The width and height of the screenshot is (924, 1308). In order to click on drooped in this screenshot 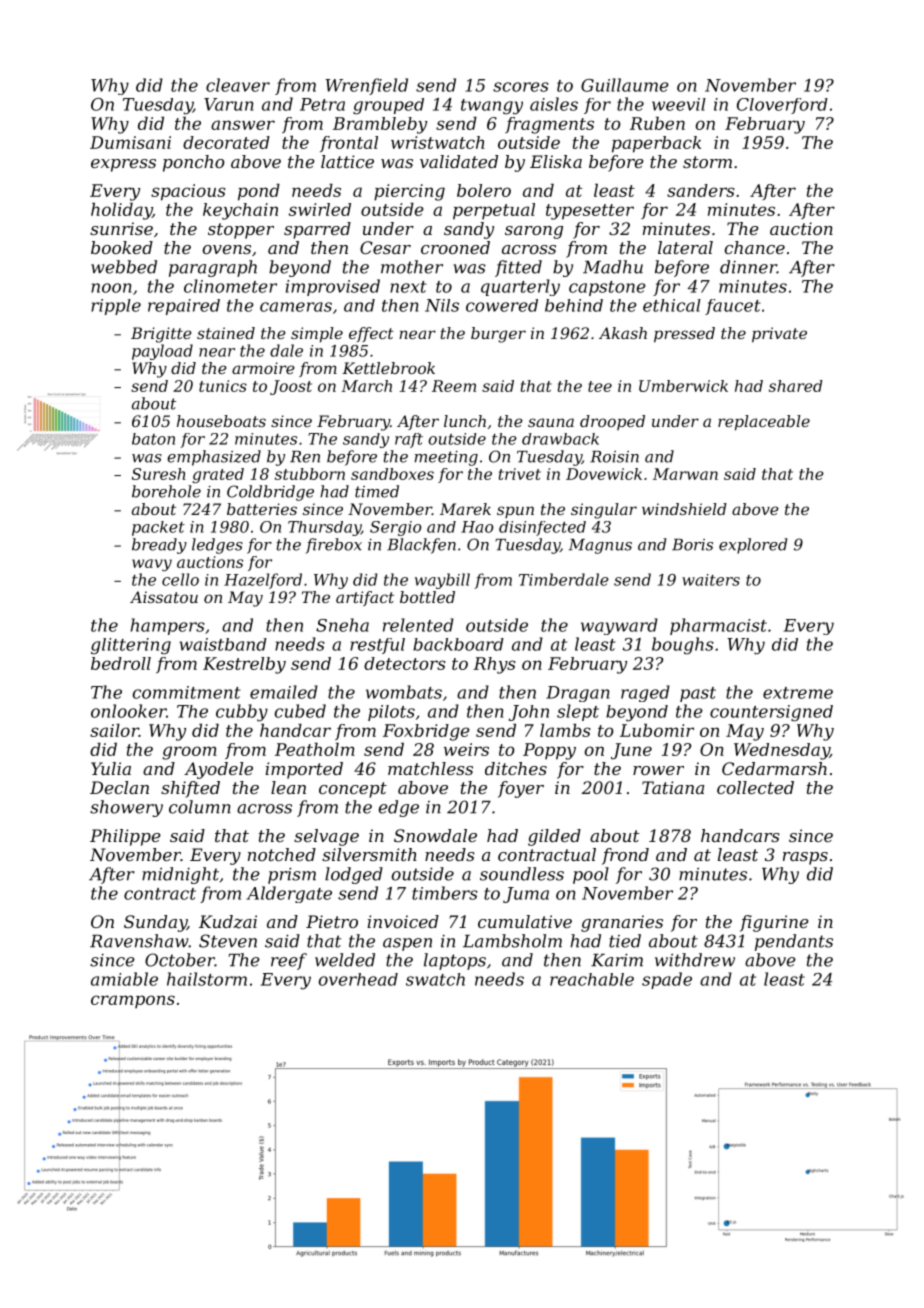, I will do `click(612, 422)`.
